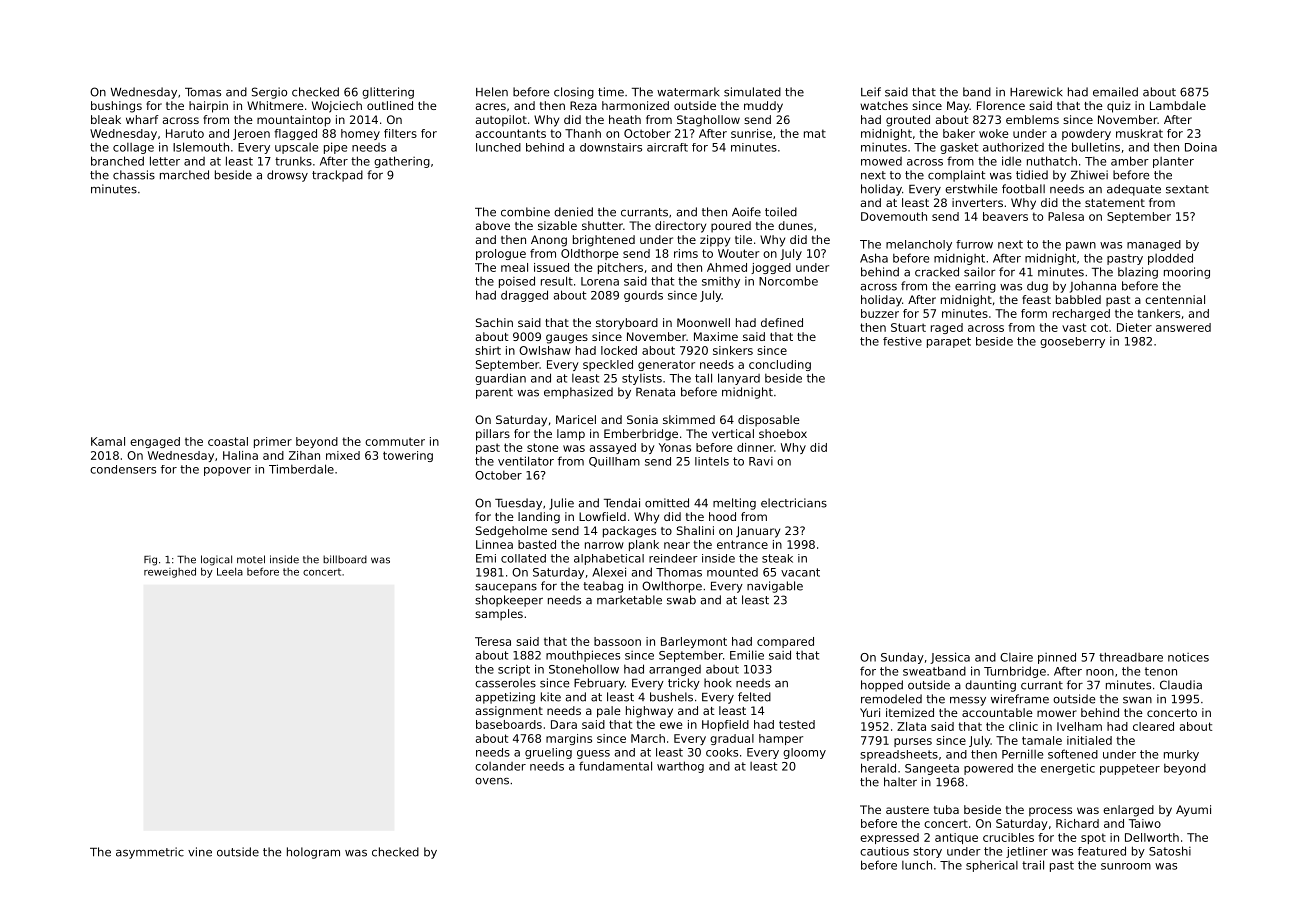 The image size is (1308, 924). Describe the element at coordinates (752, 92) in the screenshot. I see `simulated` at that location.
